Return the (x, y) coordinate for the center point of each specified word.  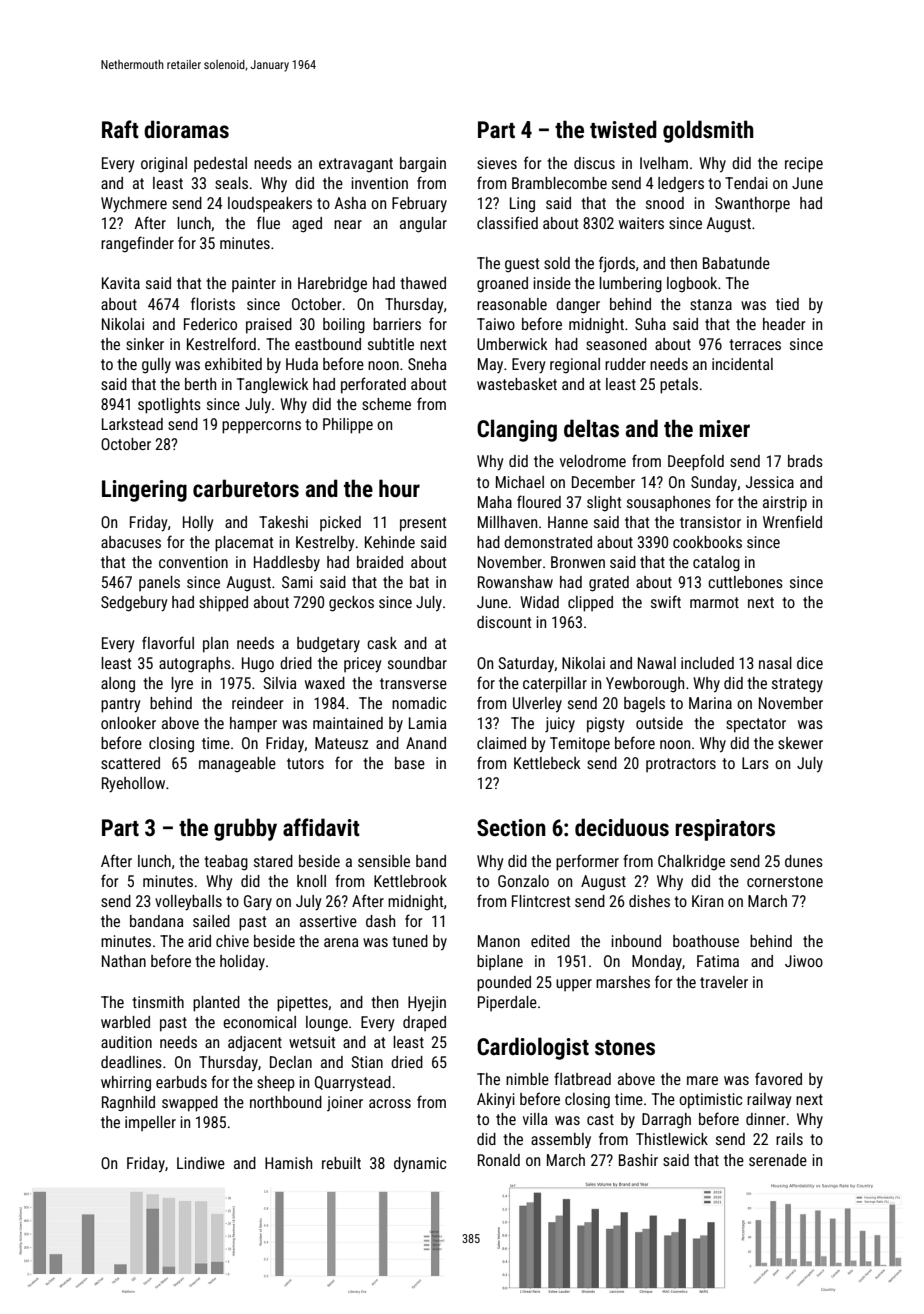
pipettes (302, 1004)
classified (507, 222)
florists (213, 303)
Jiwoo (804, 961)
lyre (182, 684)
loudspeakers (270, 204)
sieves (497, 163)
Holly (198, 524)
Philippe (348, 426)
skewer (800, 743)
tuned (410, 941)
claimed (501, 743)
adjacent (255, 1044)
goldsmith (708, 131)
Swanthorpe (752, 205)
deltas (591, 428)
